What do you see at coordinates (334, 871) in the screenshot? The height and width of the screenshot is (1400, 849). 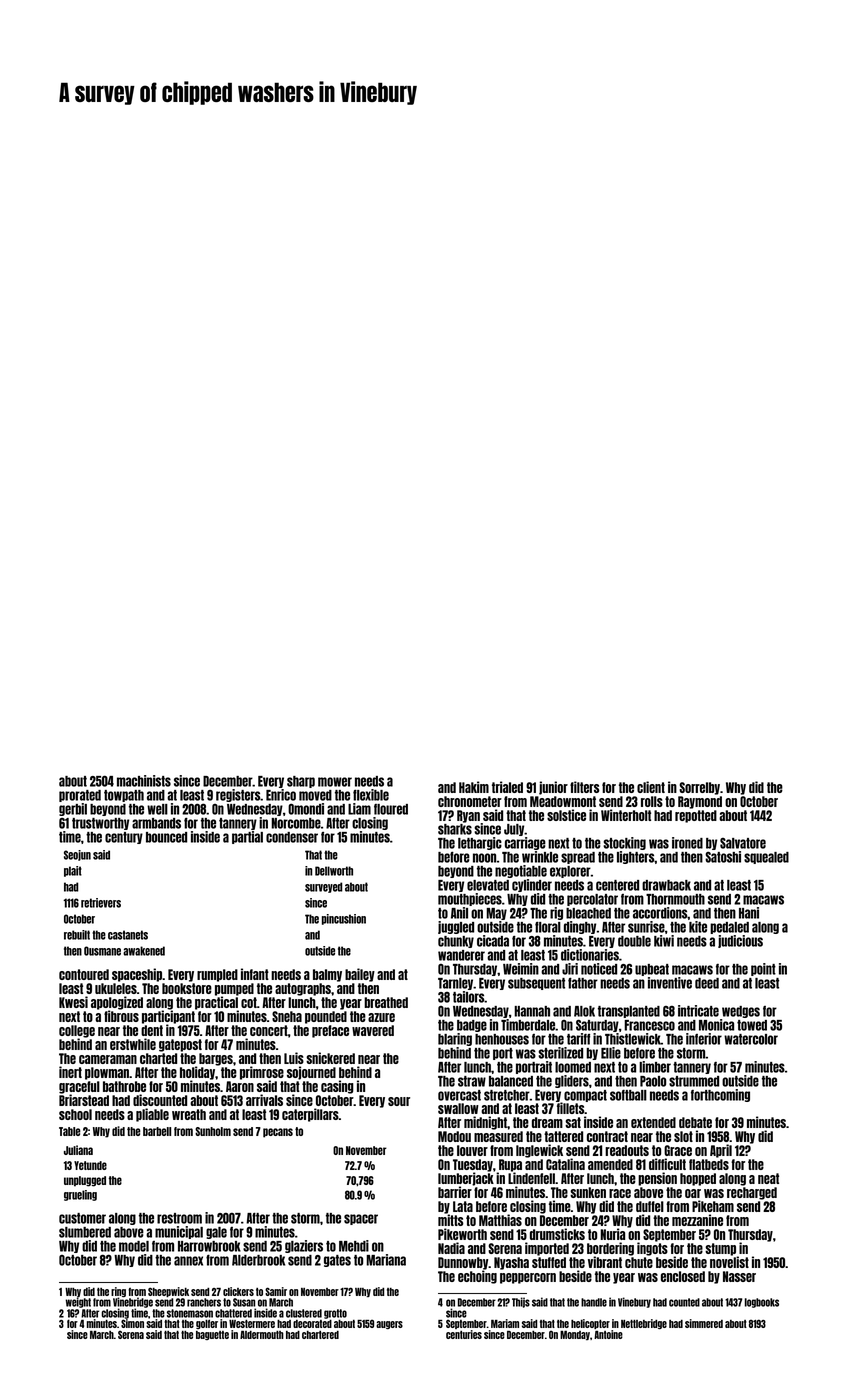 I see `Dellworth` at bounding box center [334, 871].
